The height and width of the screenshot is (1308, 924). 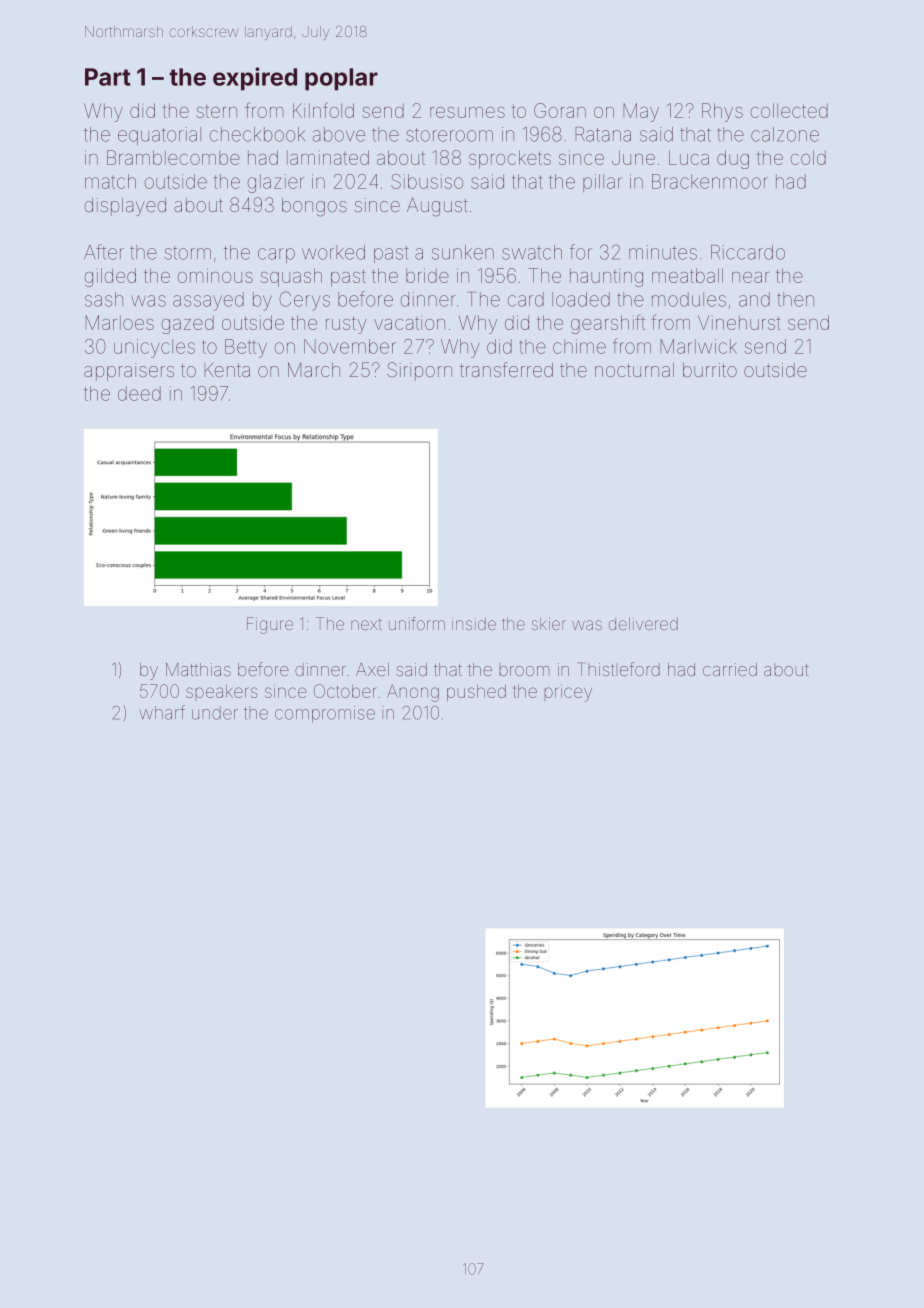 What do you see at coordinates (808, 157) in the screenshot?
I see `cold` at bounding box center [808, 157].
